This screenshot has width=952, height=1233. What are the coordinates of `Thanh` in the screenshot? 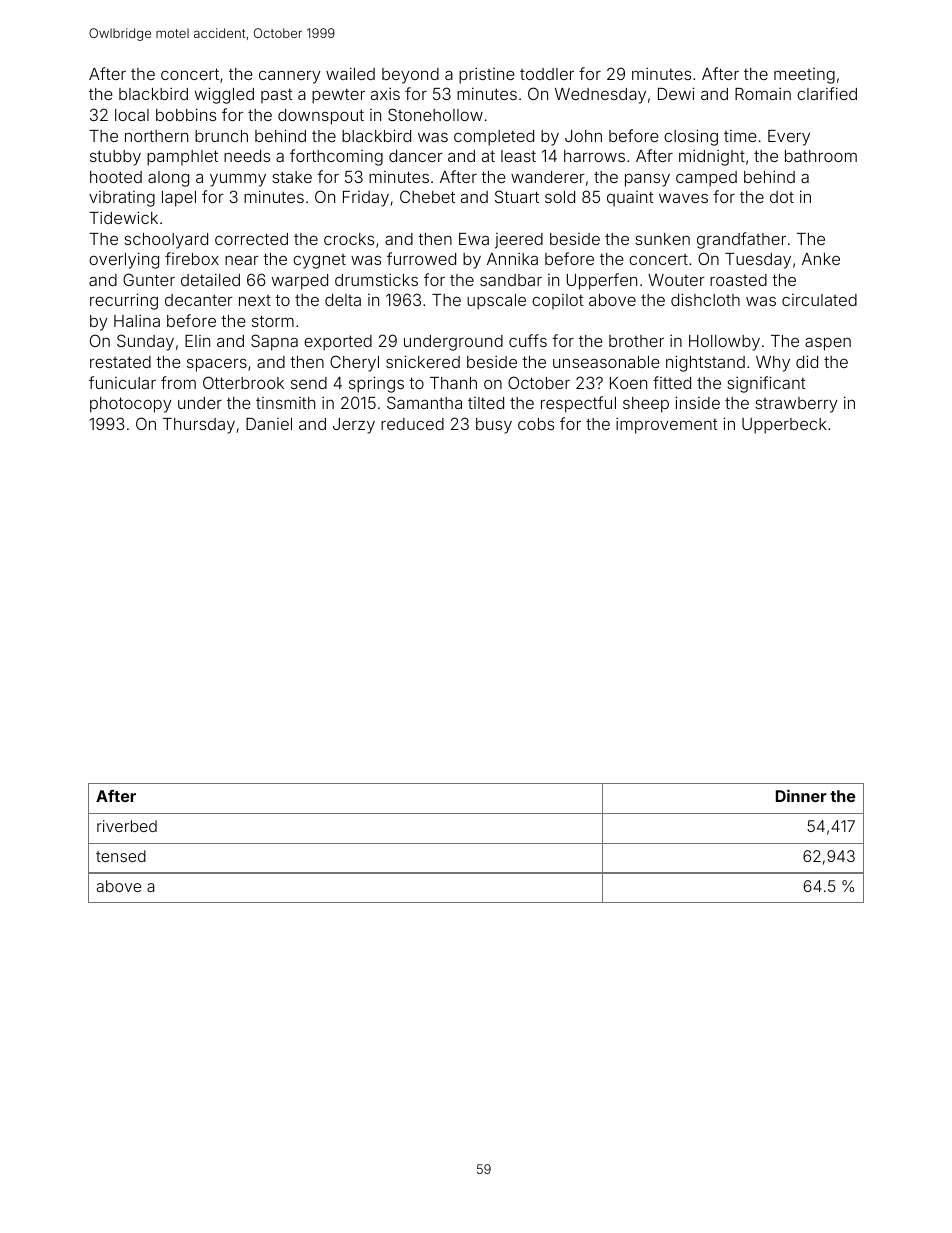 It's located at (453, 383).
